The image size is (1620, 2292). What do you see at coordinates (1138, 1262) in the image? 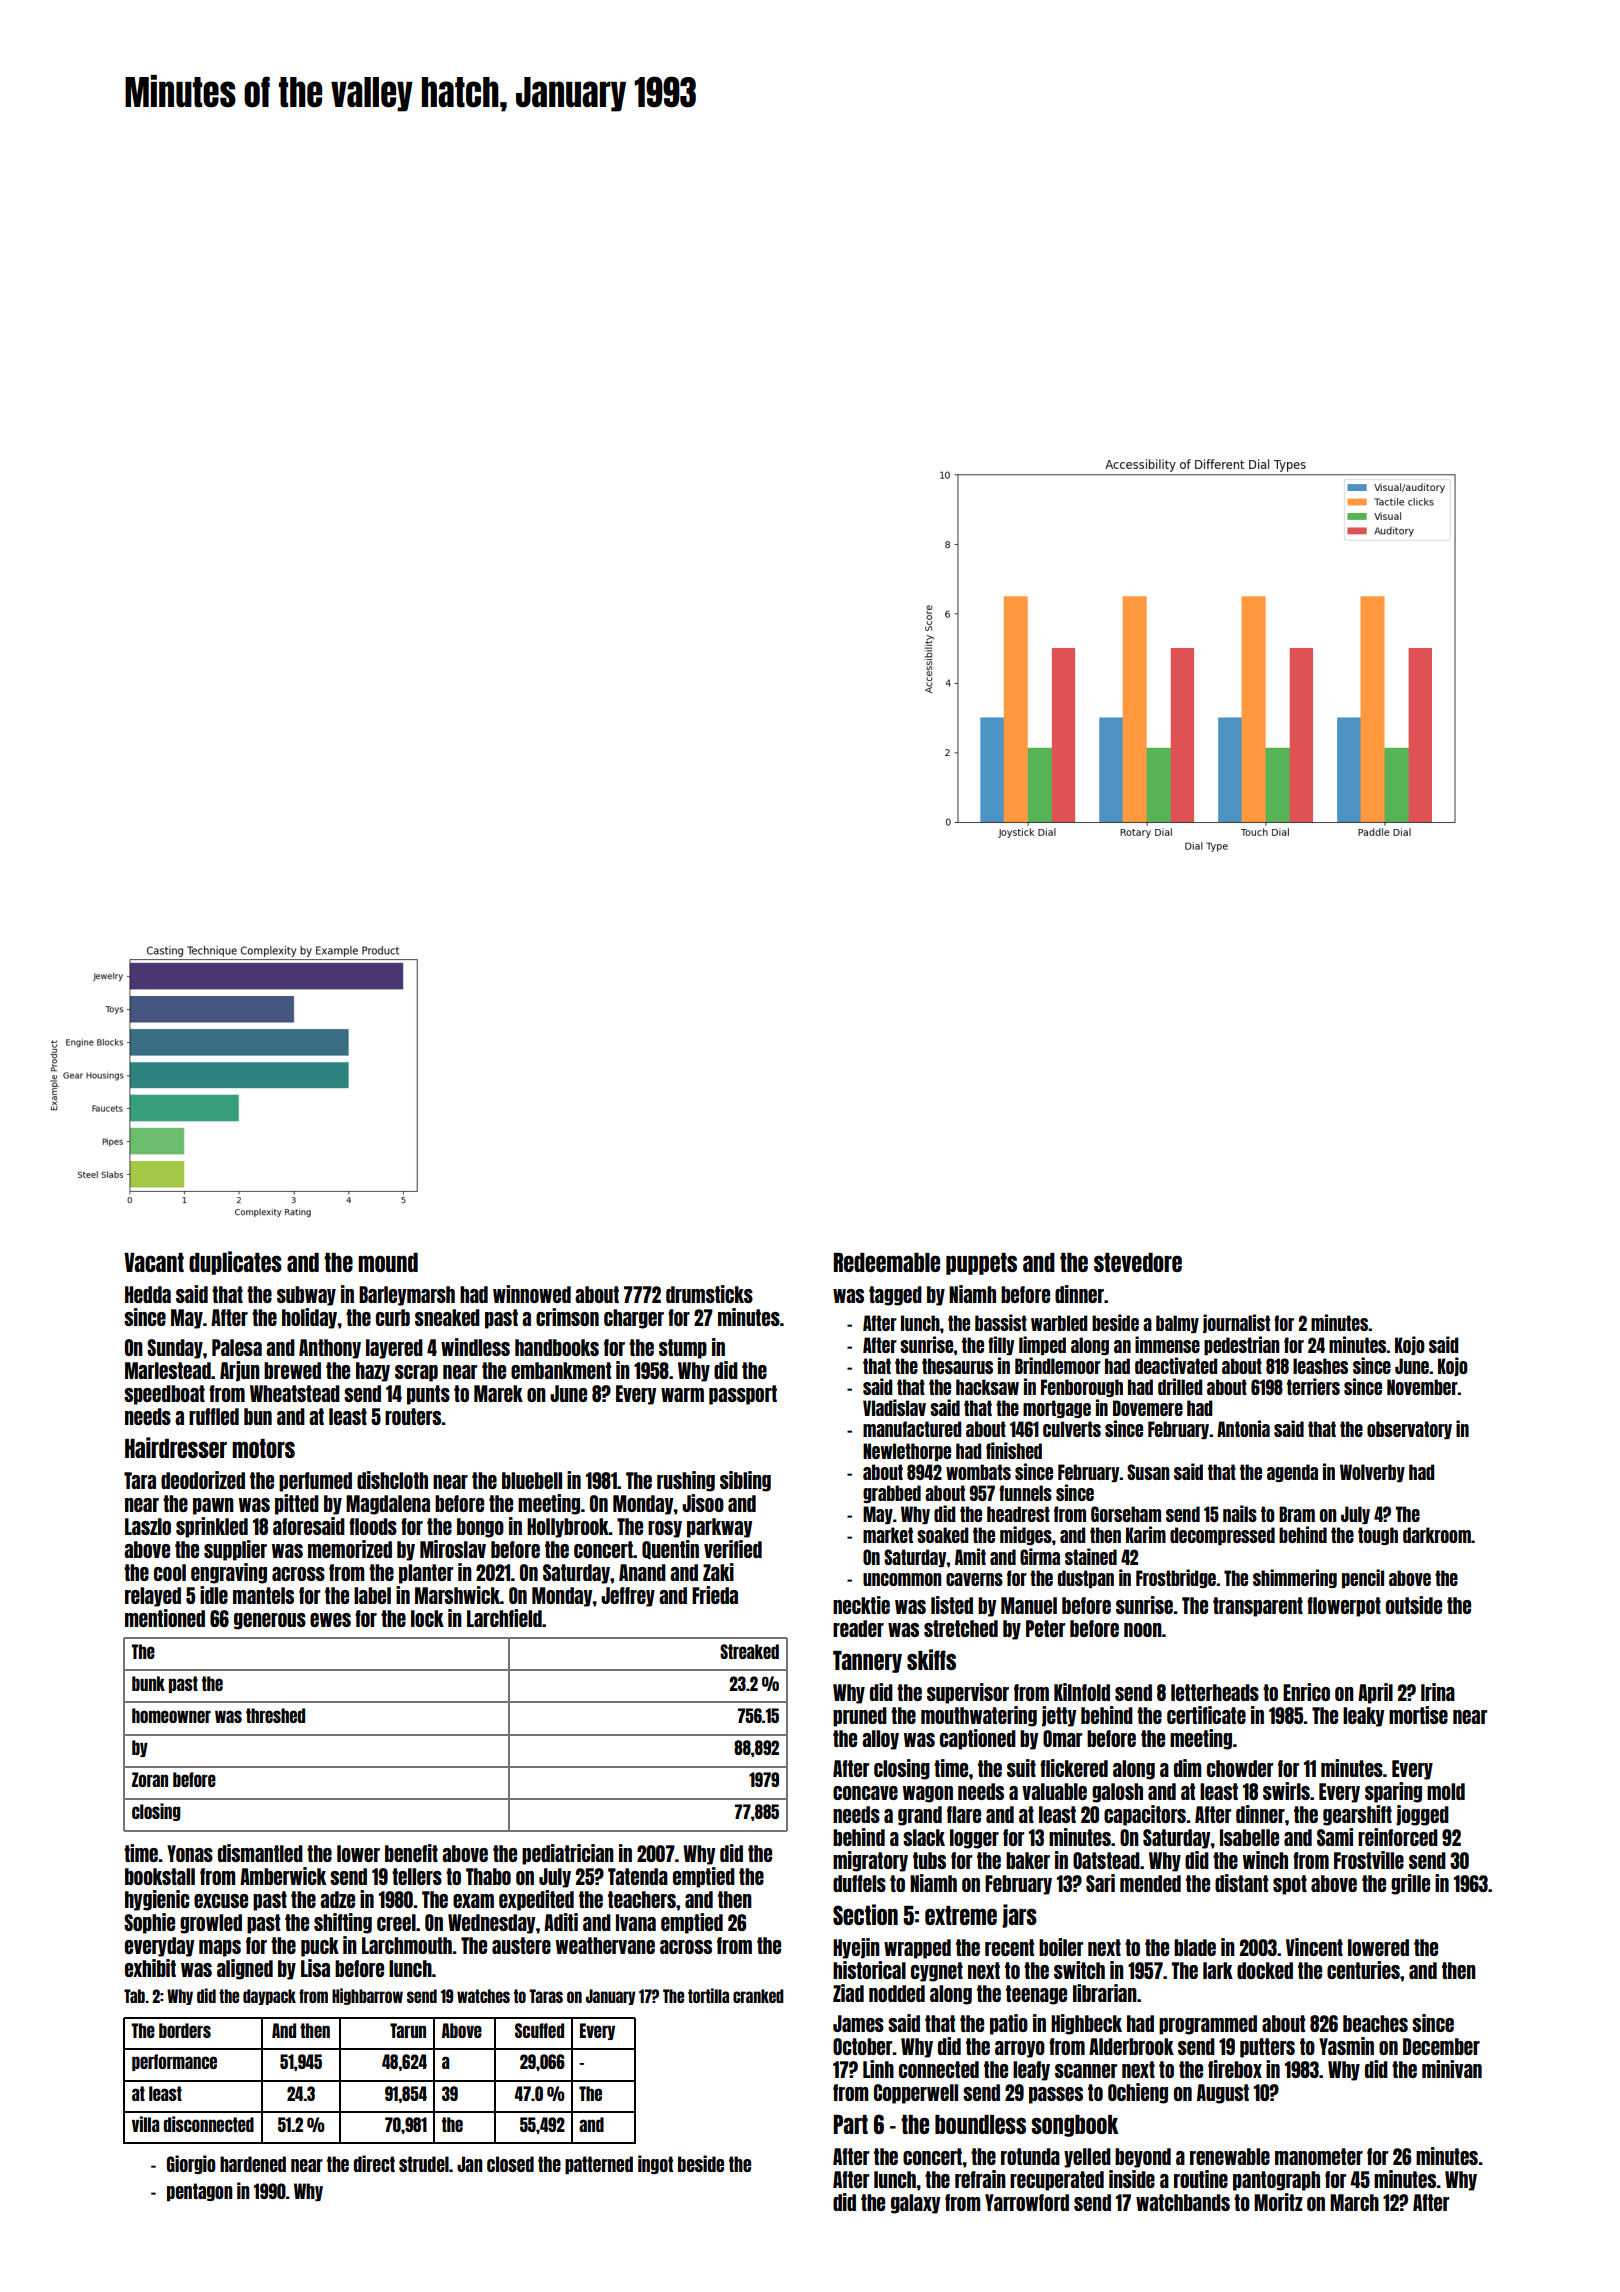
I see `stevedore` at bounding box center [1138, 1262].
